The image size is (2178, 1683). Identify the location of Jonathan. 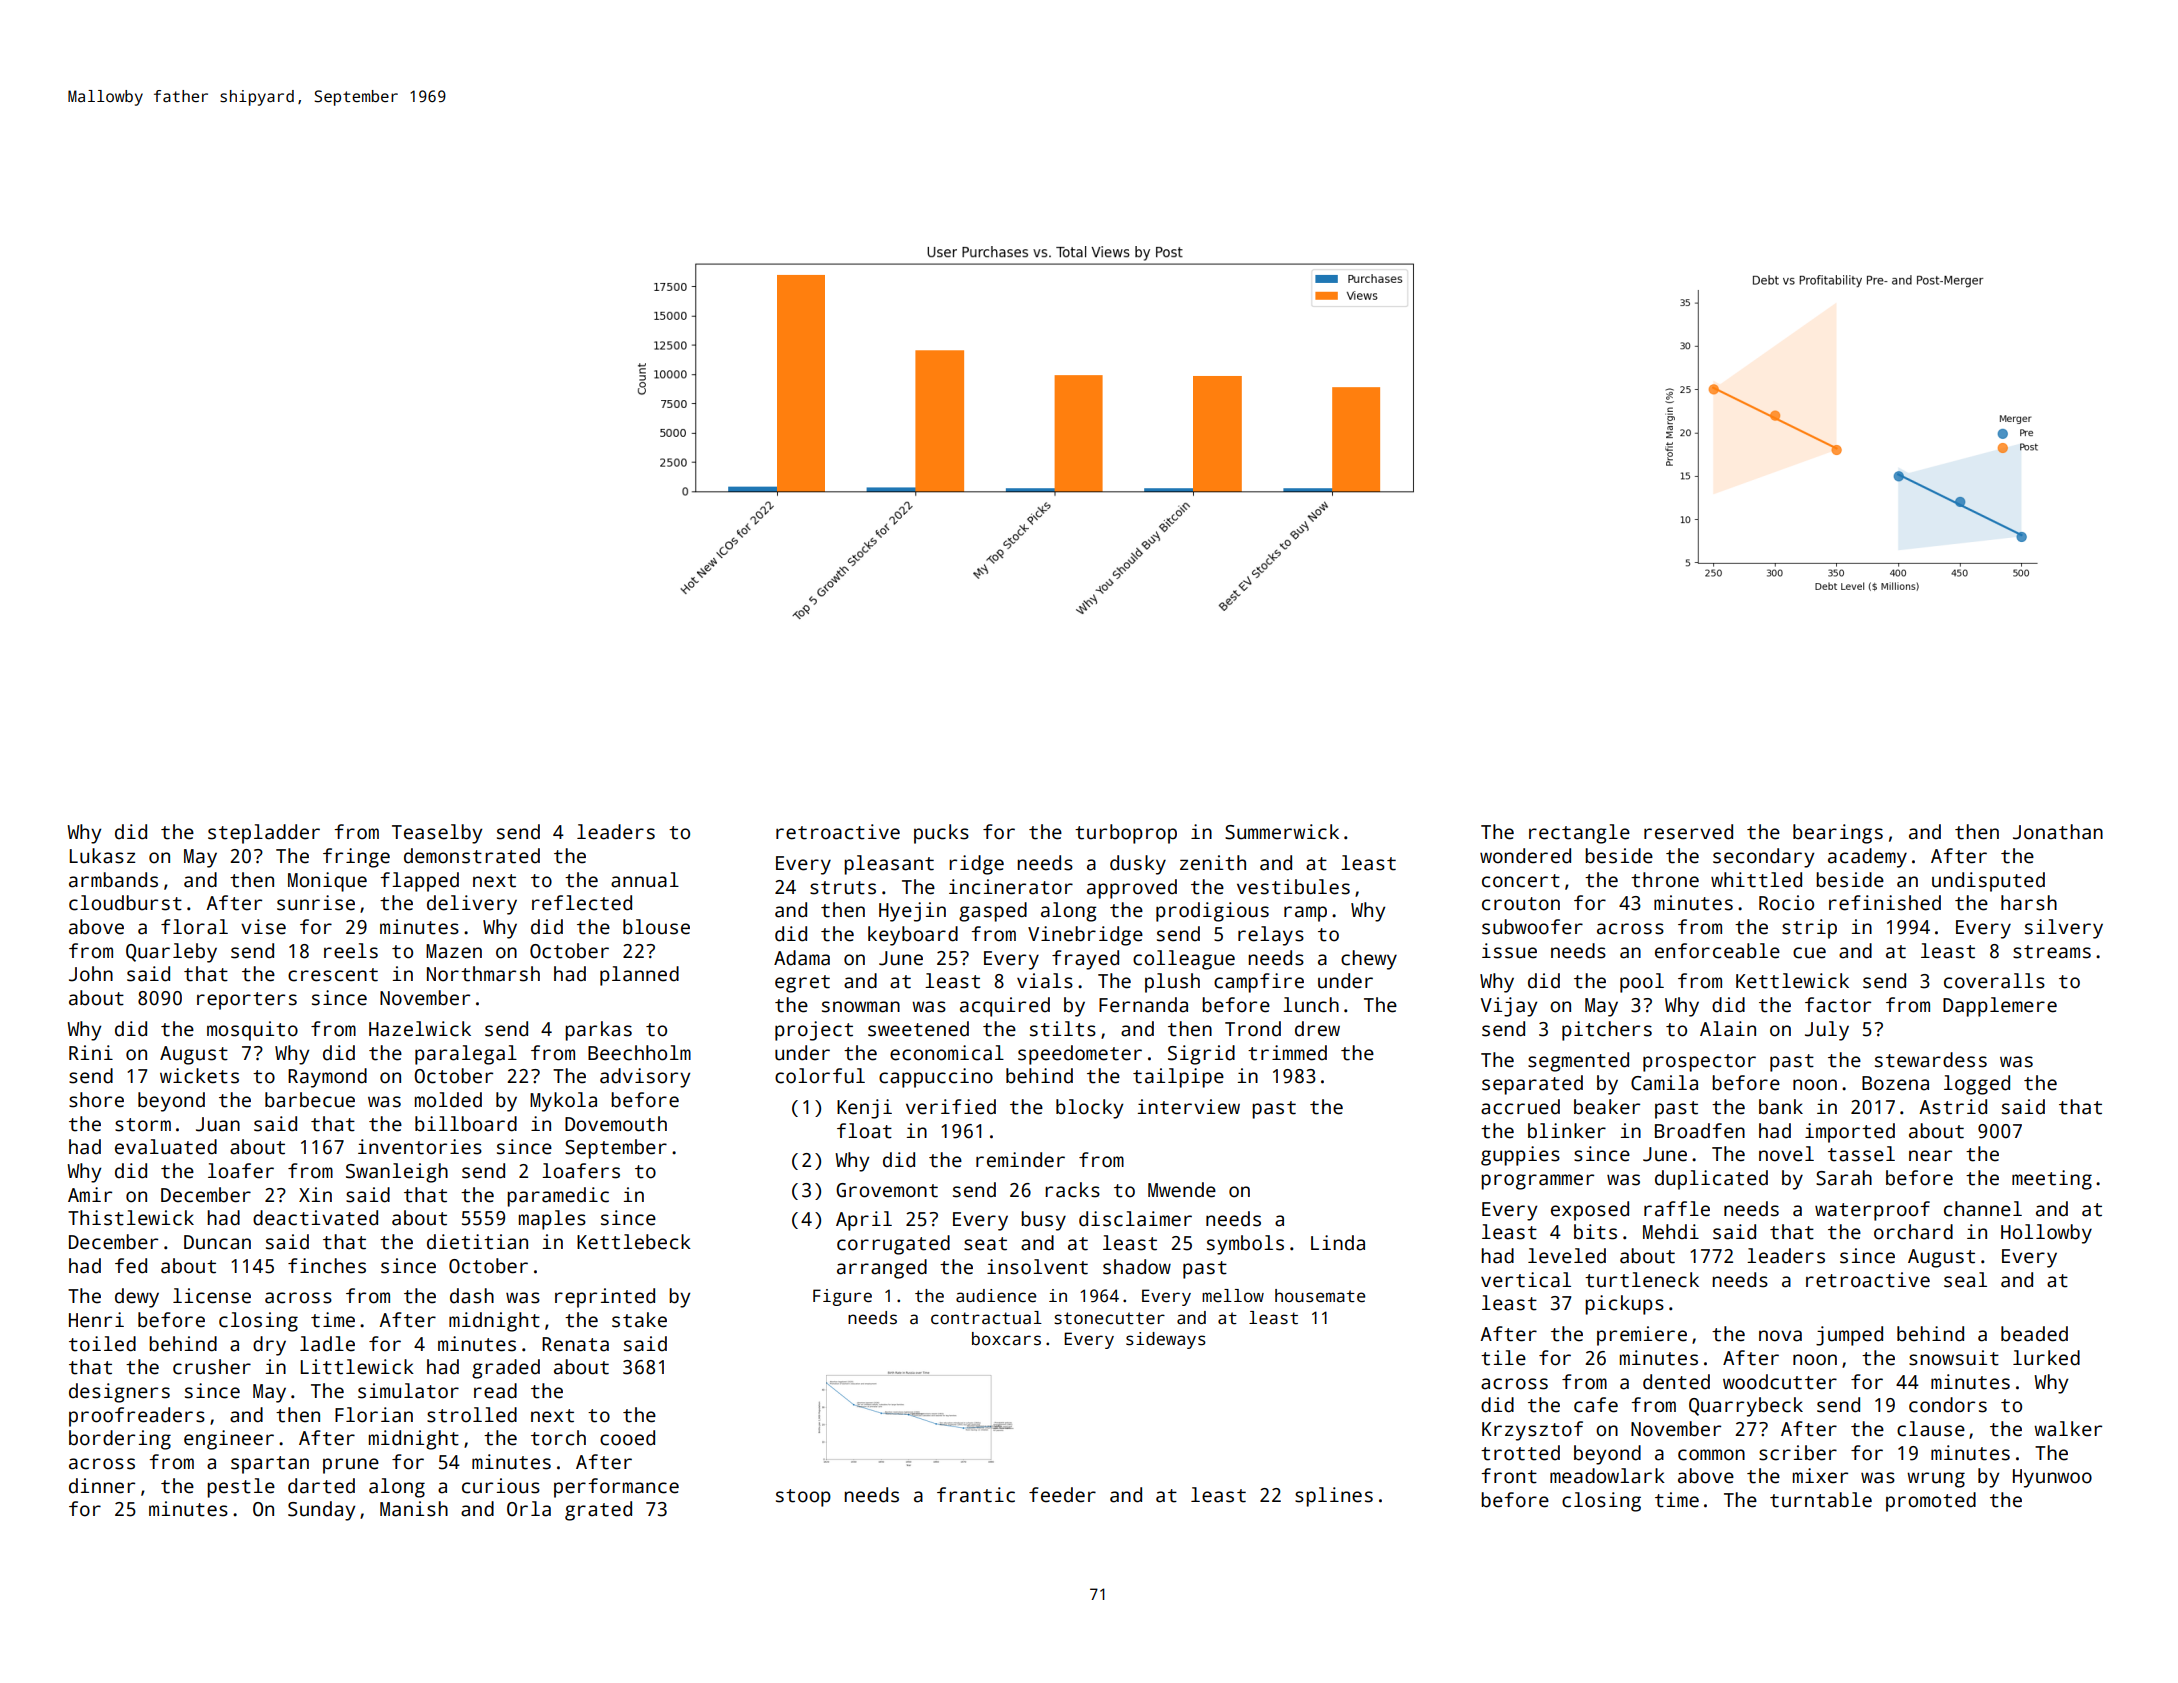
(2058, 832).
